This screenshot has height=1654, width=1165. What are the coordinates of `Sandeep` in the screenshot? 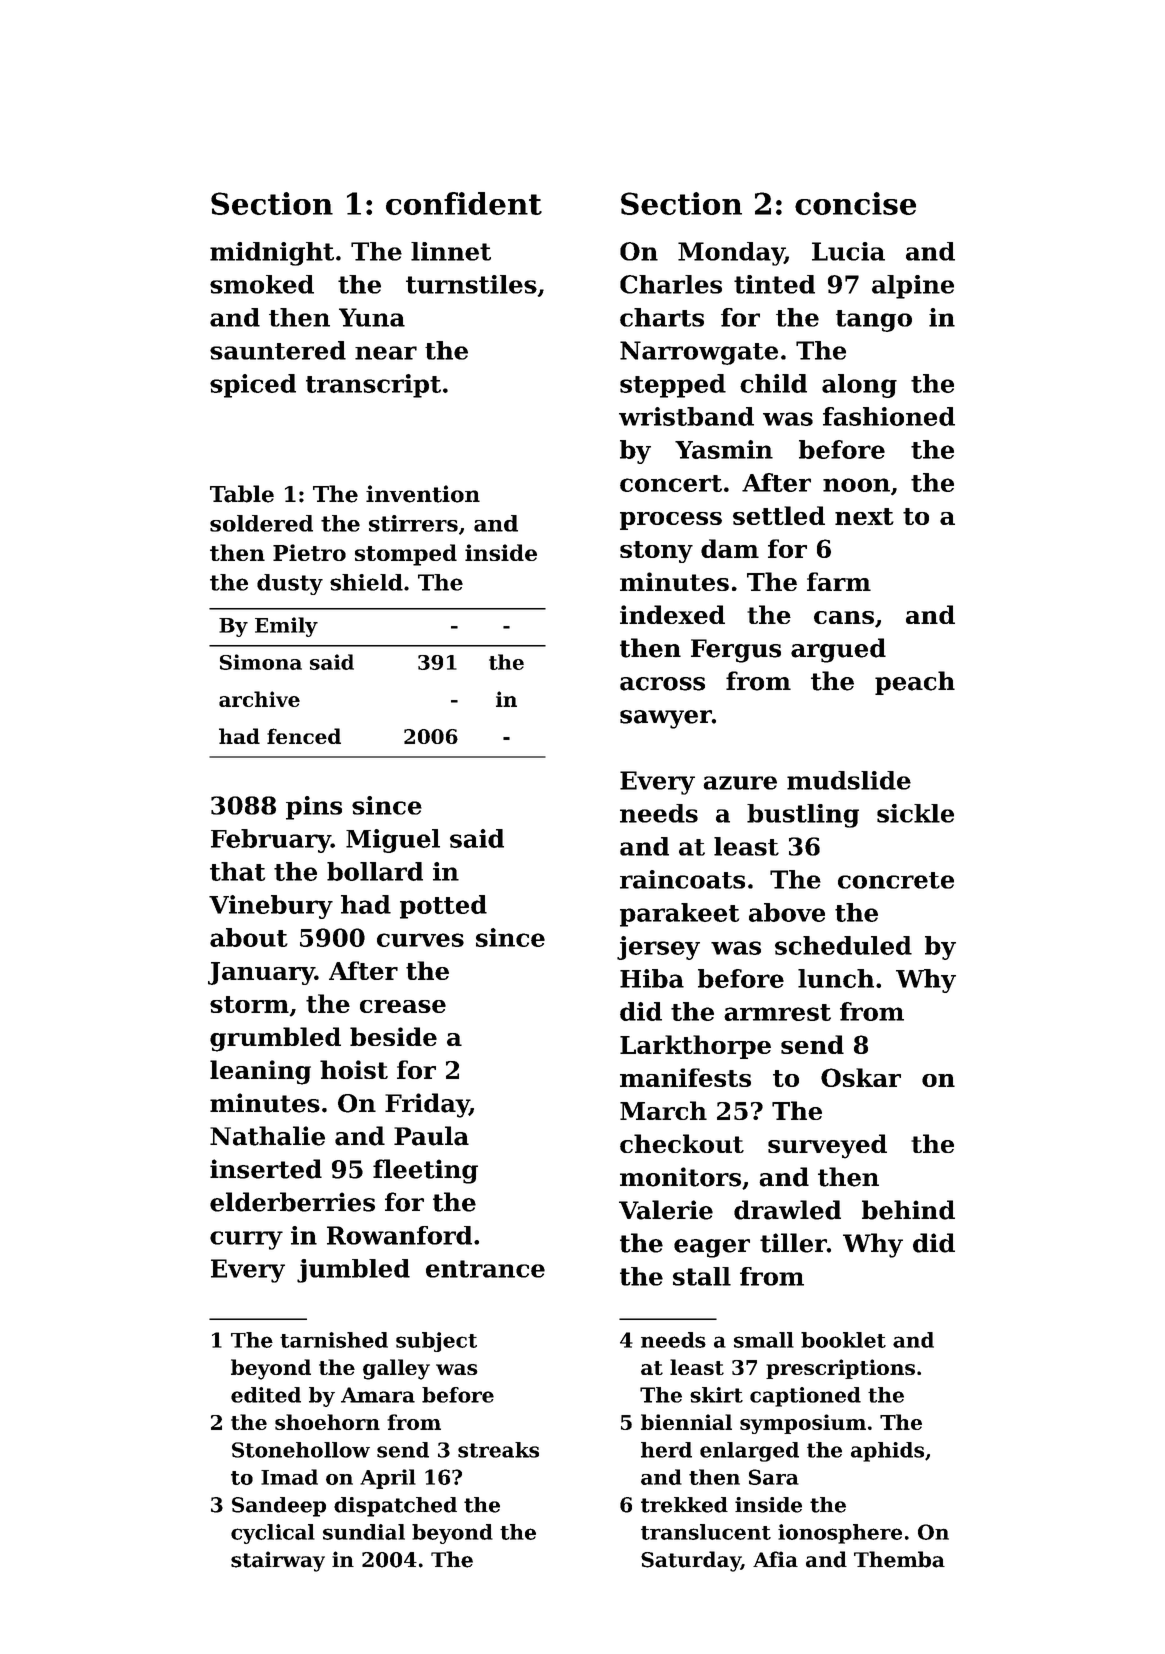 It's located at (279, 1507).
